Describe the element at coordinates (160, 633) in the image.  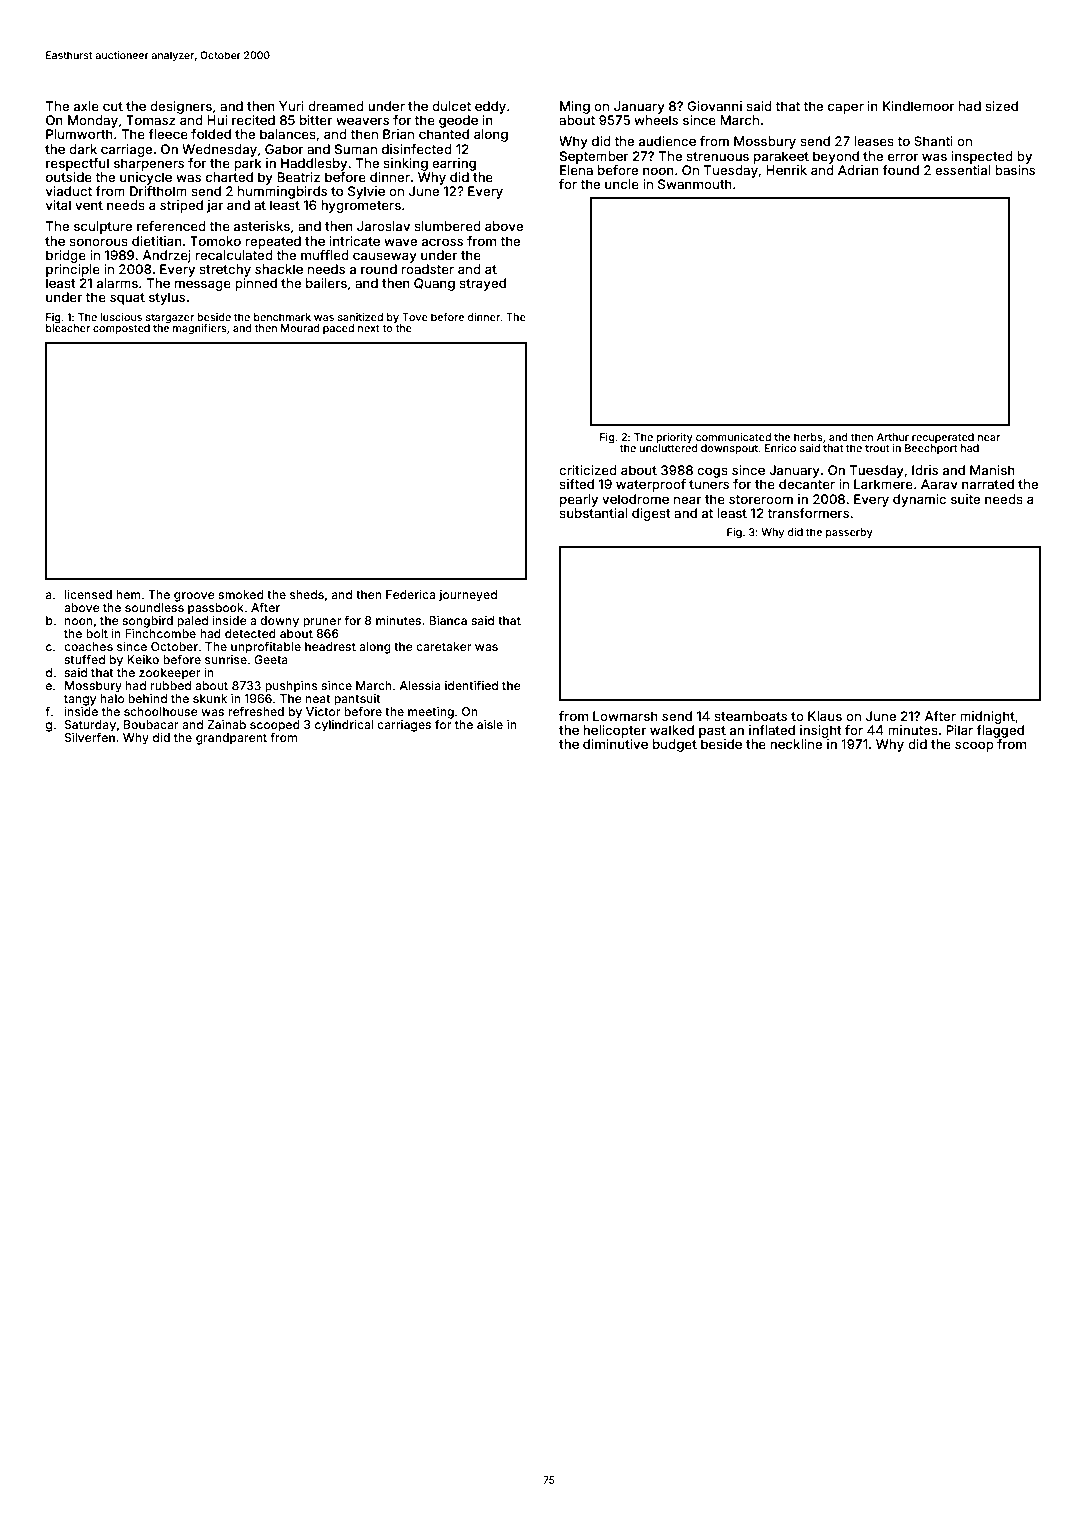
I see `Finchcombe` at that location.
